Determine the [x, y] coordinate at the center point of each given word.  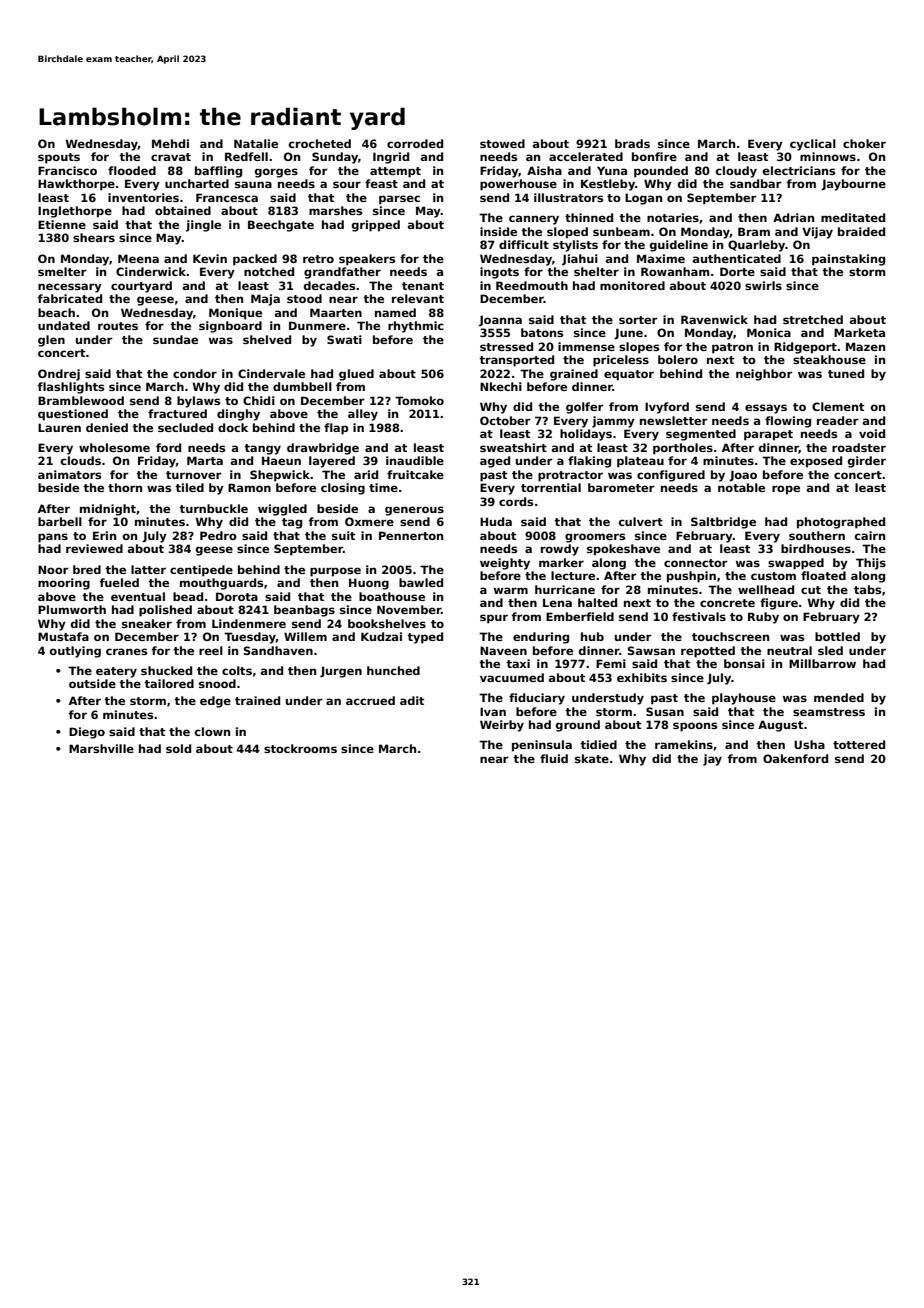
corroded [415, 143]
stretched [813, 319]
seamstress [829, 712]
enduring [541, 638]
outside [92, 683]
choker [864, 143]
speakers [367, 260]
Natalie [256, 143]
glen [51, 341]
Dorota [237, 596]
